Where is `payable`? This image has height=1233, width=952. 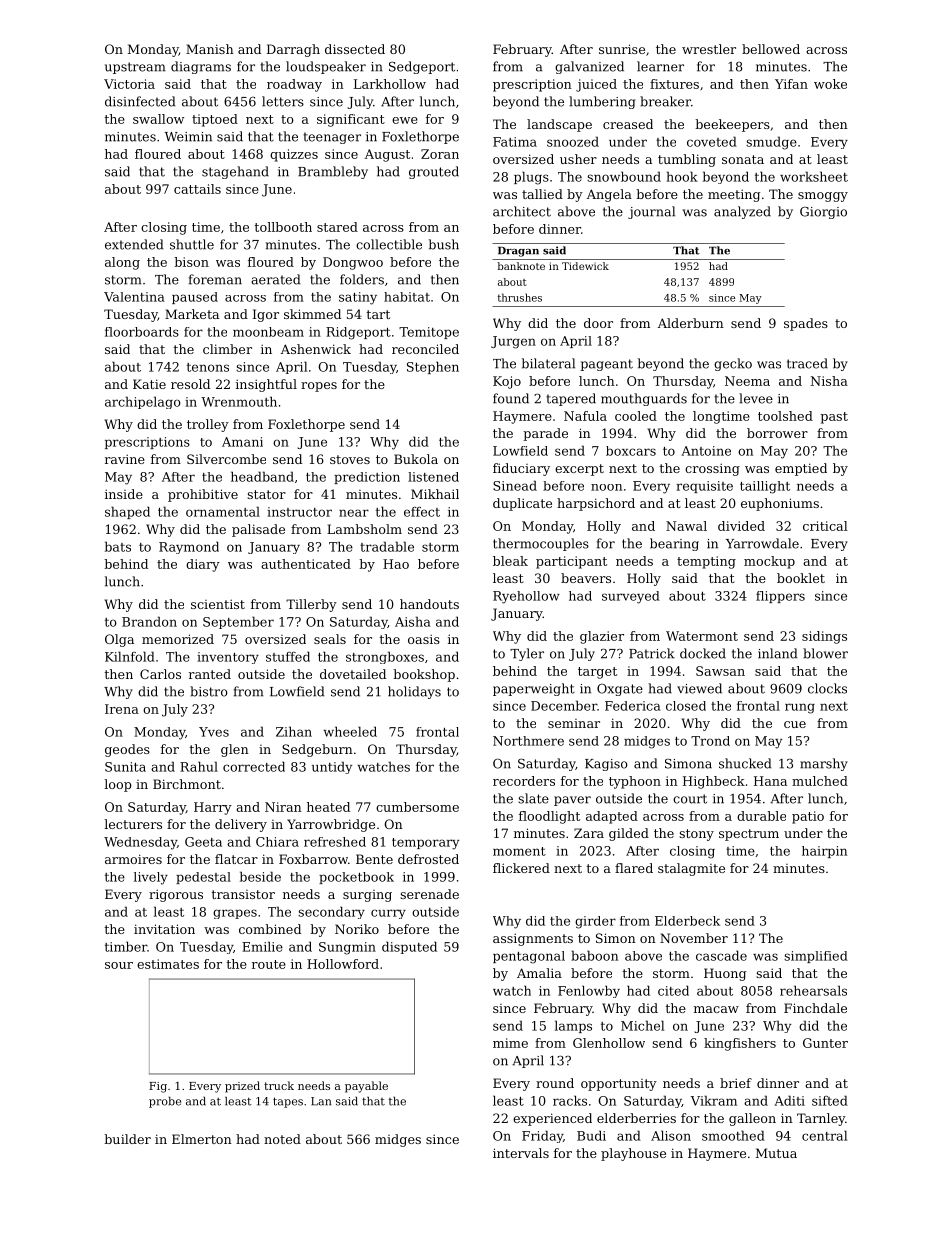 payable is located at coordinates (366, 1087).
